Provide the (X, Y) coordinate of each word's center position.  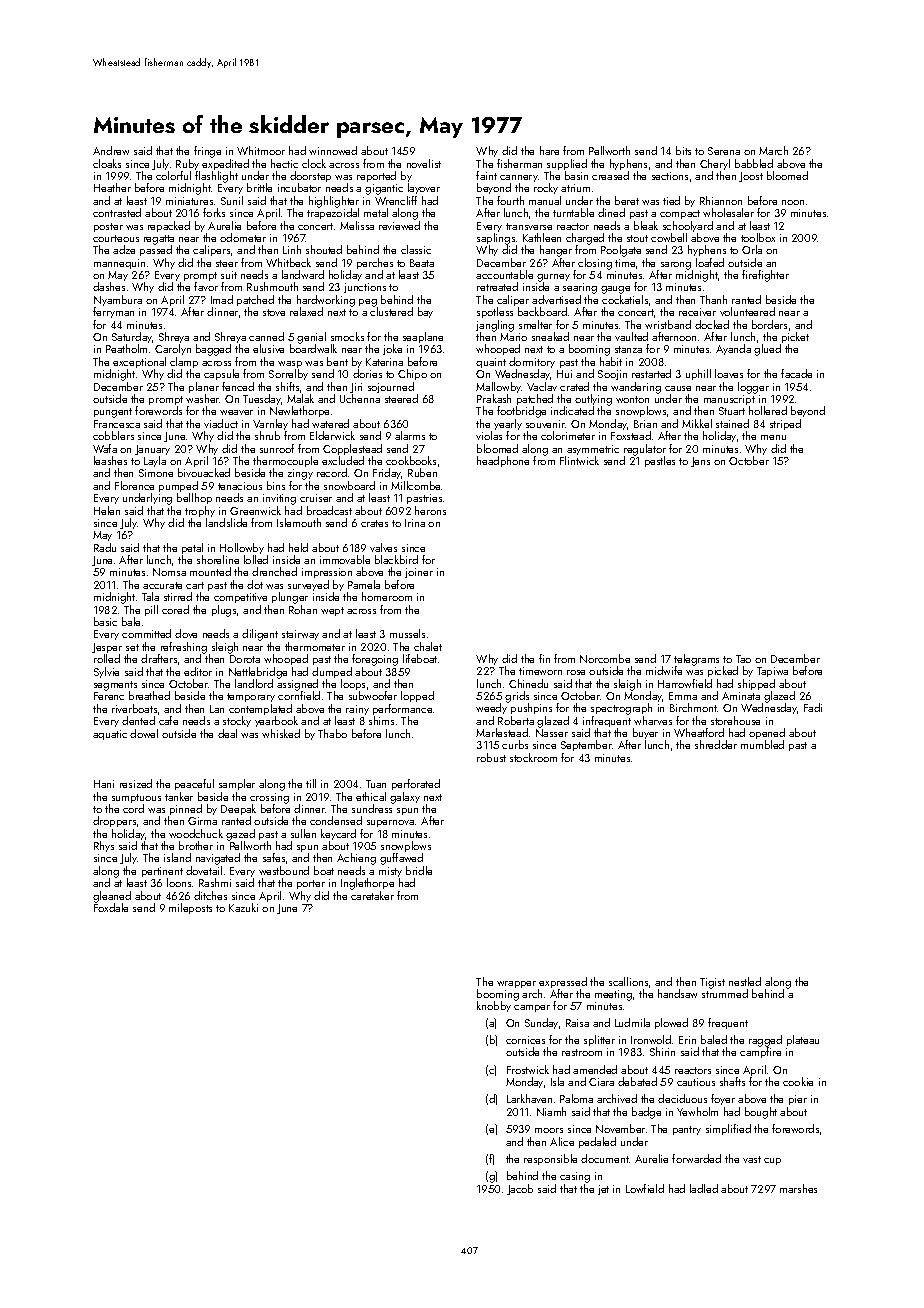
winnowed (333, 150)
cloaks (107, 163)
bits (683, 150)
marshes (798, 1188)
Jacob (520, 1189)
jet (603, 1190)
